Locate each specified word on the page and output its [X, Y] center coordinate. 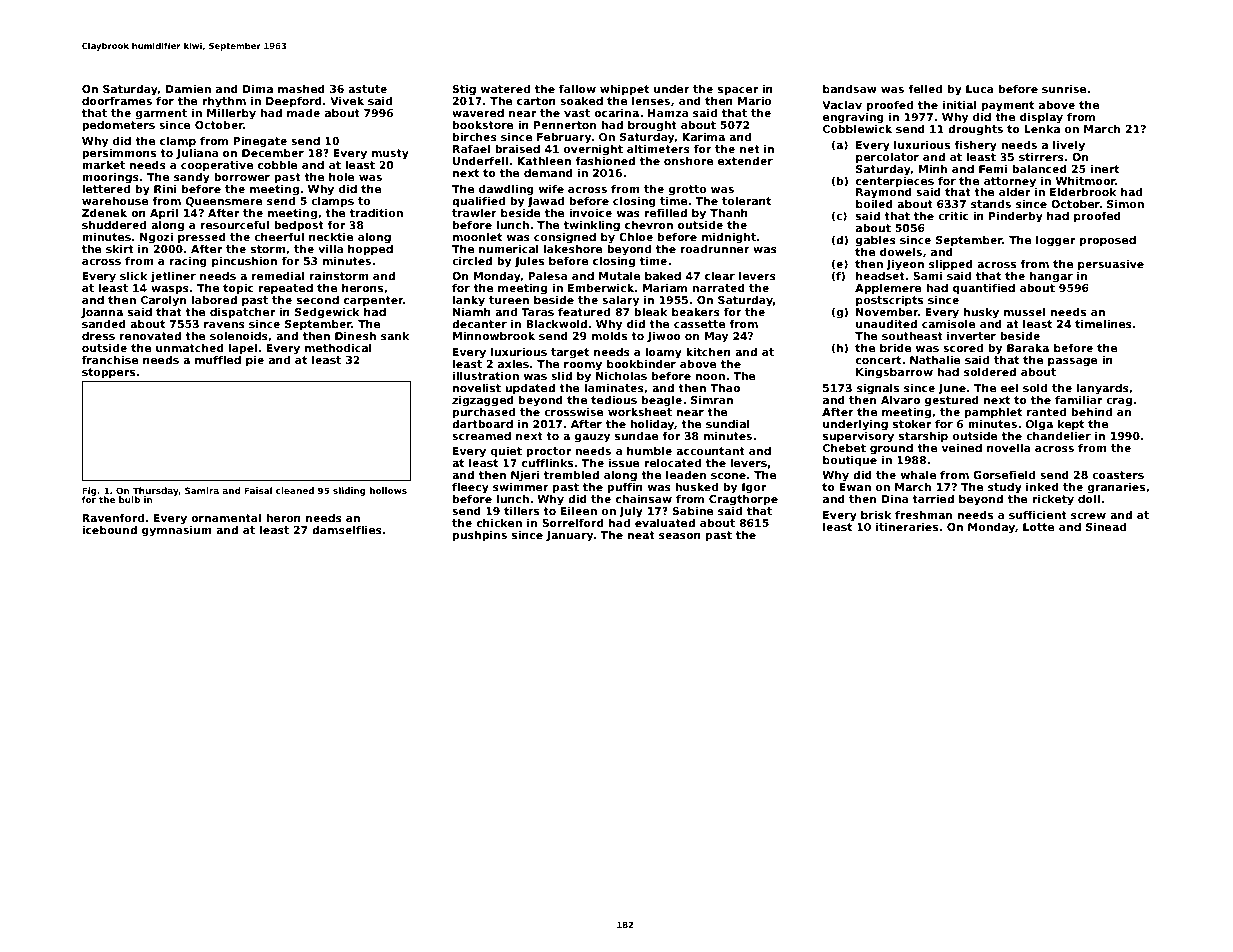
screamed [481, 435]
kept [1071, 425]
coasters [1118, 475]
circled [472, 260]
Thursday [155, 492]
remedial [278, 275]
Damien [188, 88]
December [273, 153]
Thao [725, 387]
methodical [338, 347]
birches [475, 136]
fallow [577, 88]
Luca [980, 89]
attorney [1010, 182]
